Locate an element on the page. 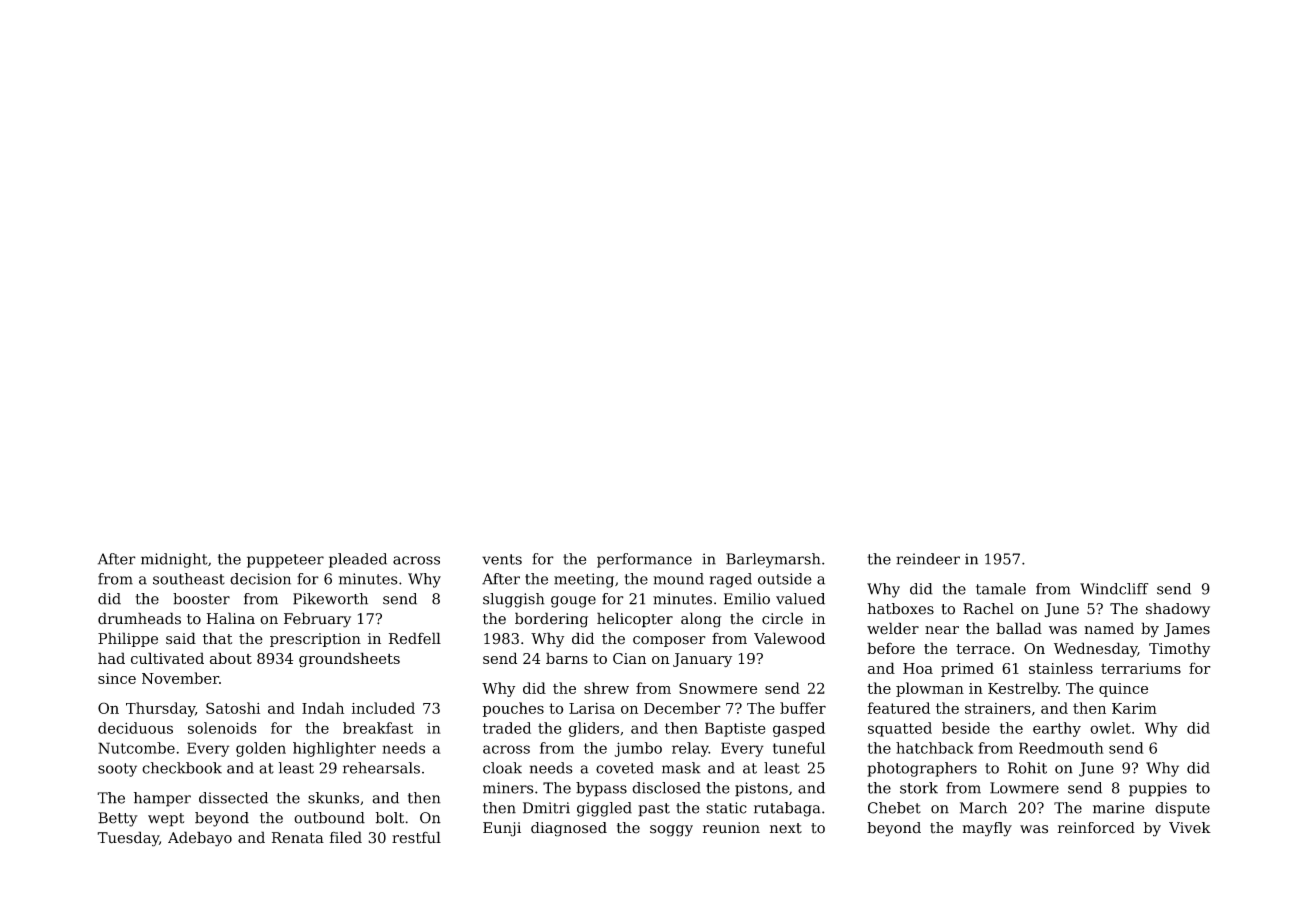  Dmitri is located at coordinates (546, 808).
